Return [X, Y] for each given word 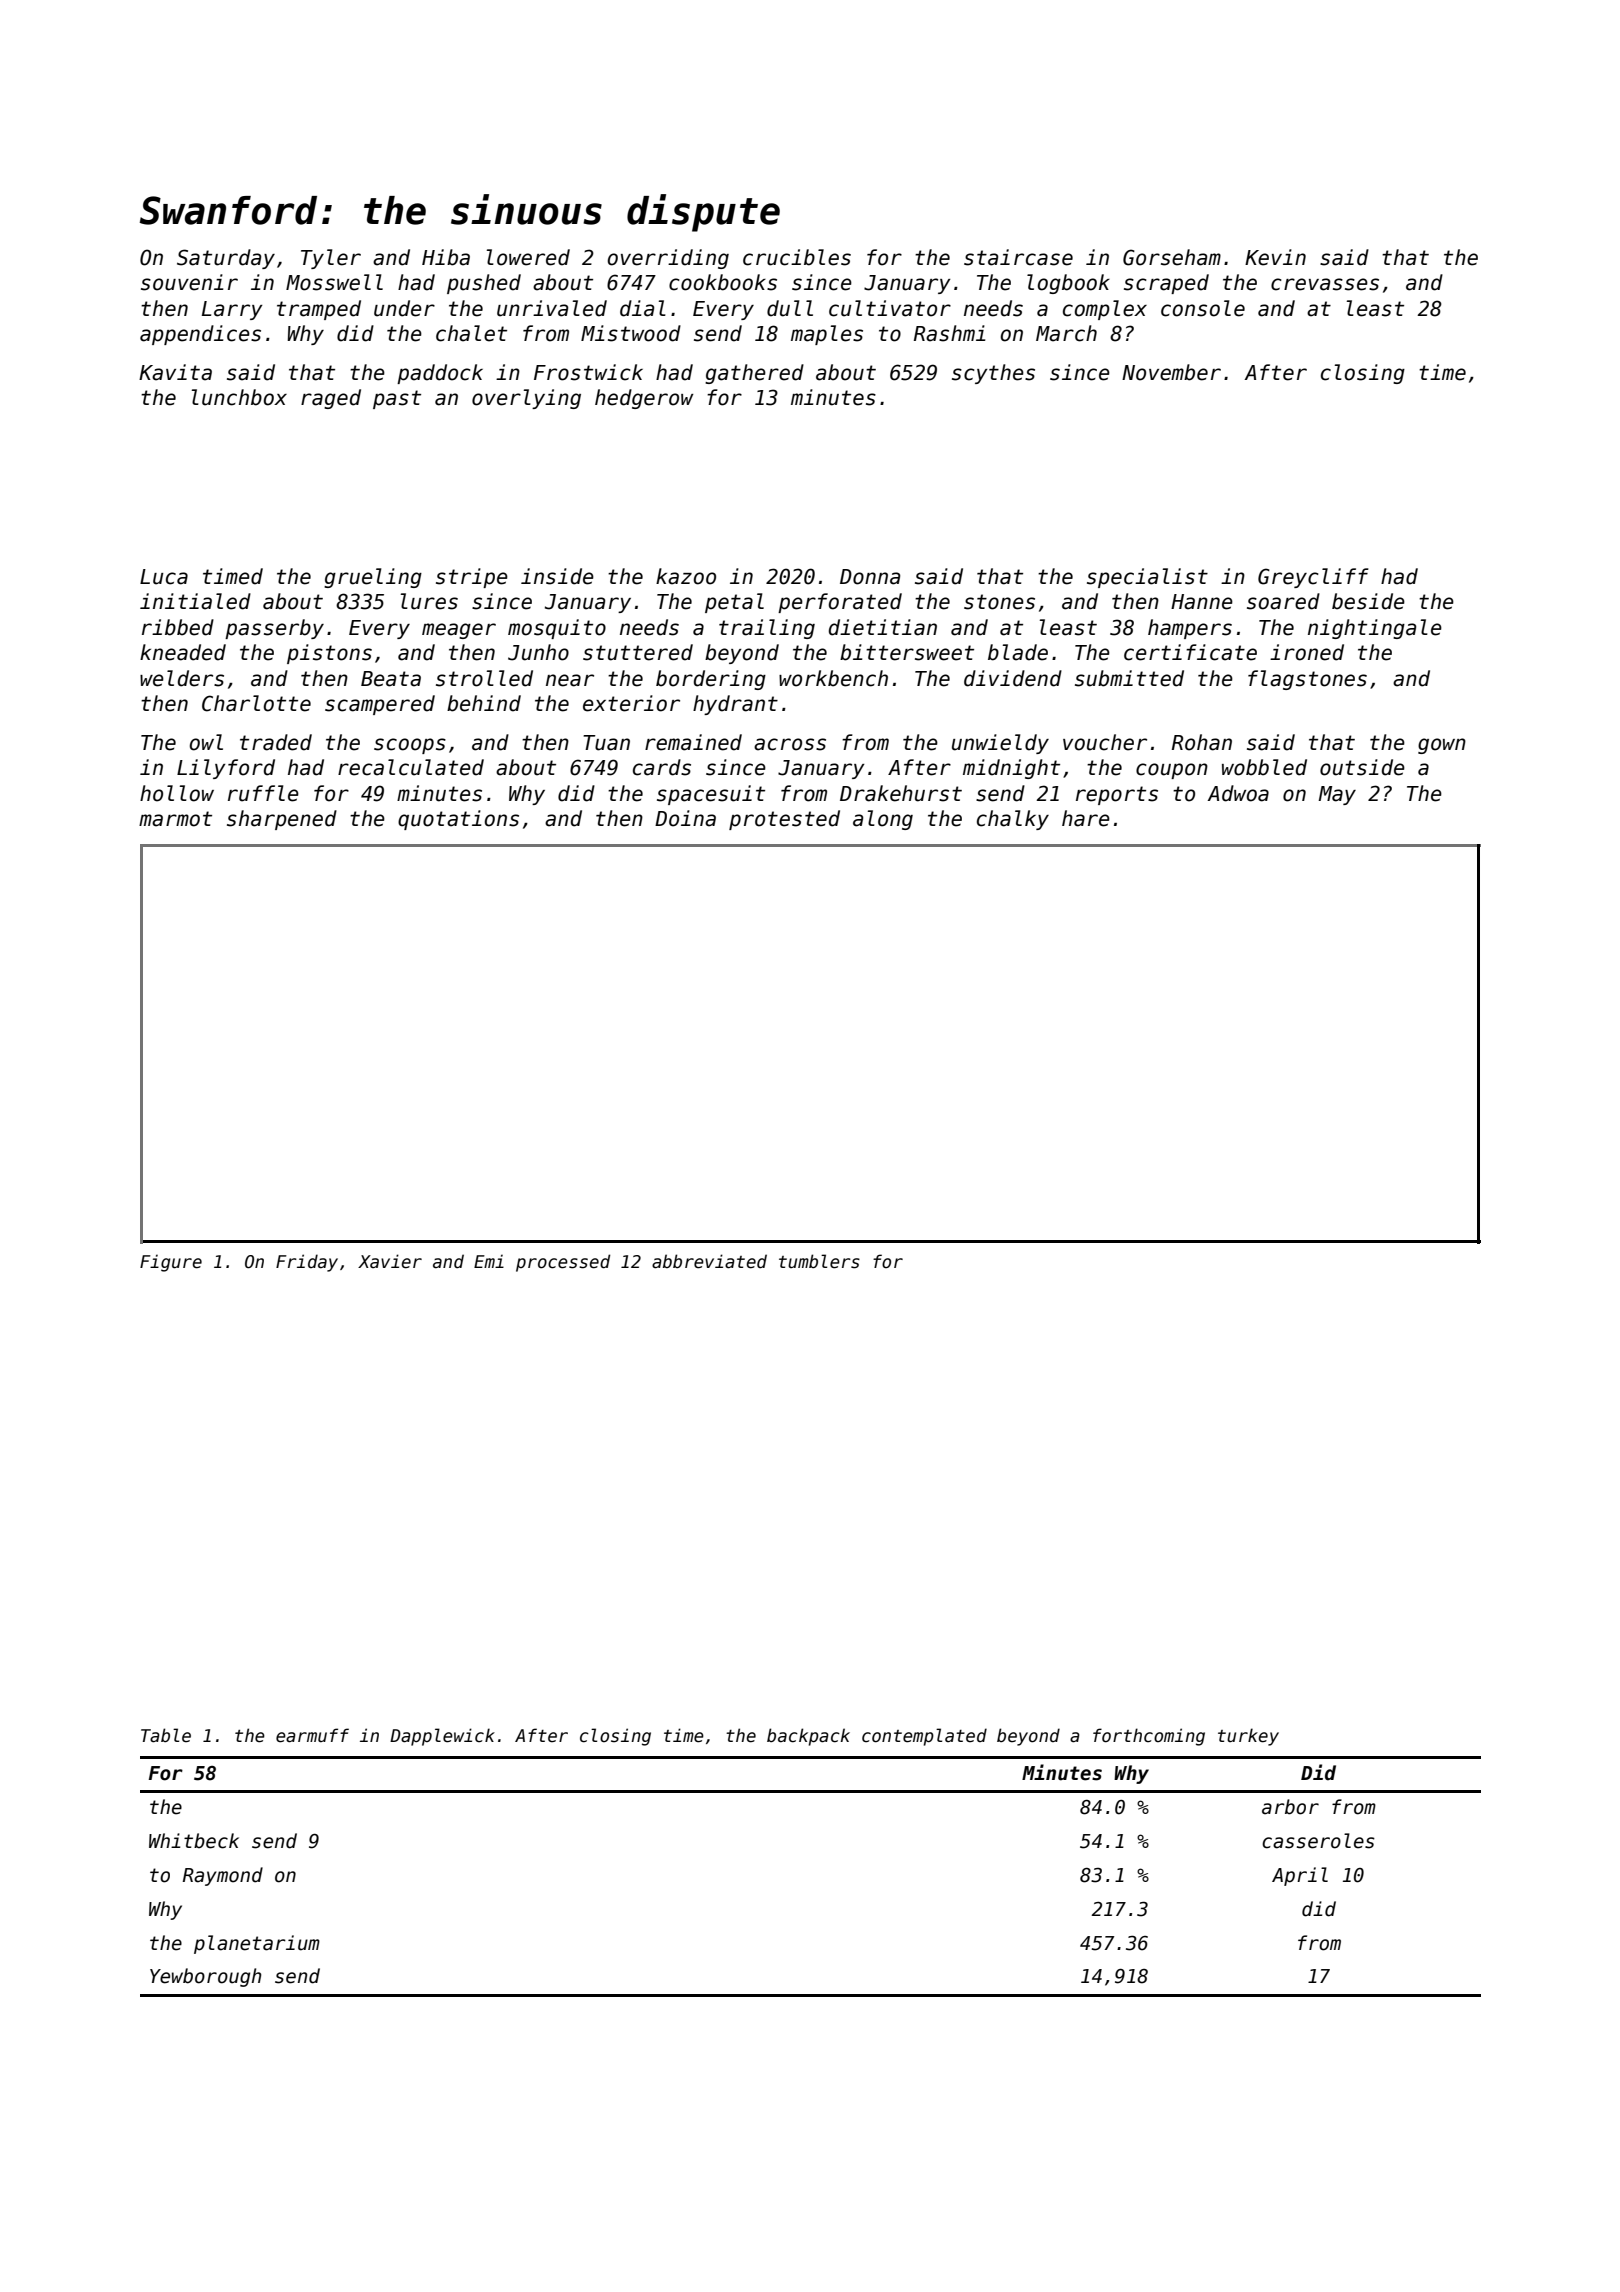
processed [563, 1263]
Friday [307, 1263]
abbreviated [709, 1261]
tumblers [819, 1261]
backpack [808, 1737]
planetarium [257, 1944]
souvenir [189, 282]
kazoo [686, 576]
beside [1368, 601]
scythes [993, 374]
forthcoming [1149, 1737]
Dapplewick [442, 1737]
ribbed [178, 627]
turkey [1248, 1737]
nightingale [1375, 629]
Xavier [390, 1261]
